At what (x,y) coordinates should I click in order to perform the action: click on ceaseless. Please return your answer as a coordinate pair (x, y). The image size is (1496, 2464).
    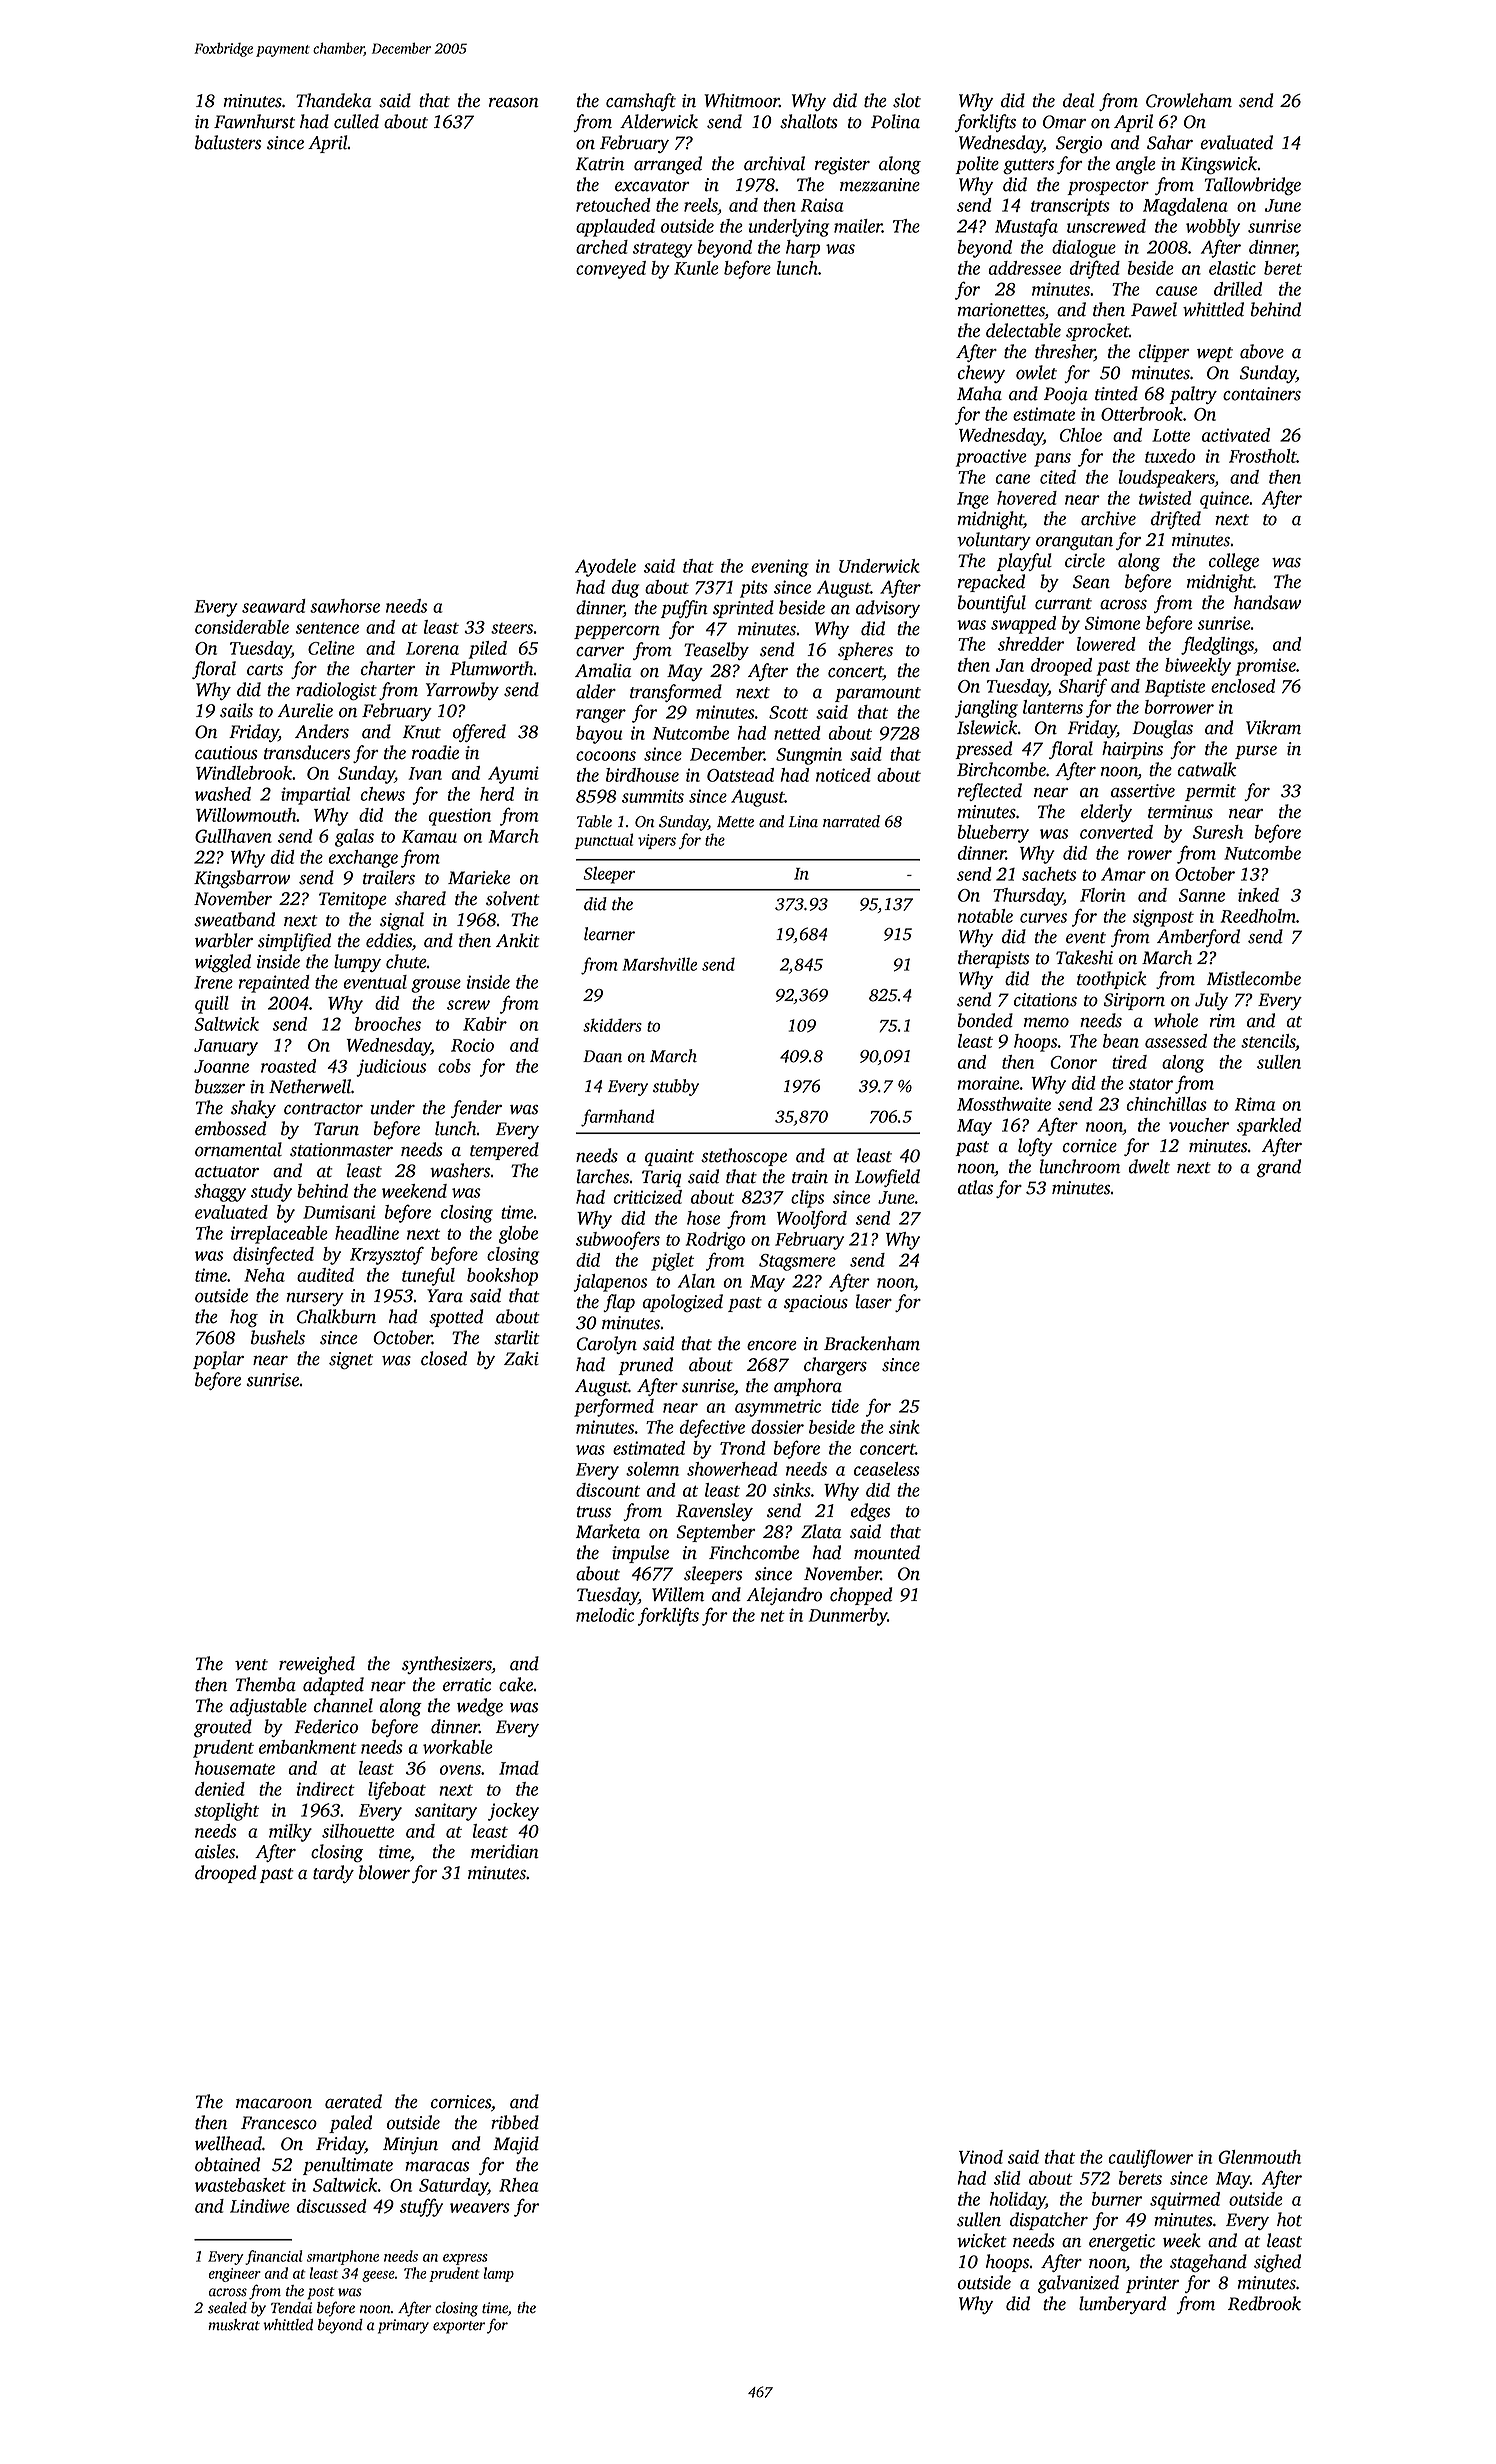
    Looking at the image, I should click on (887, 1469).
